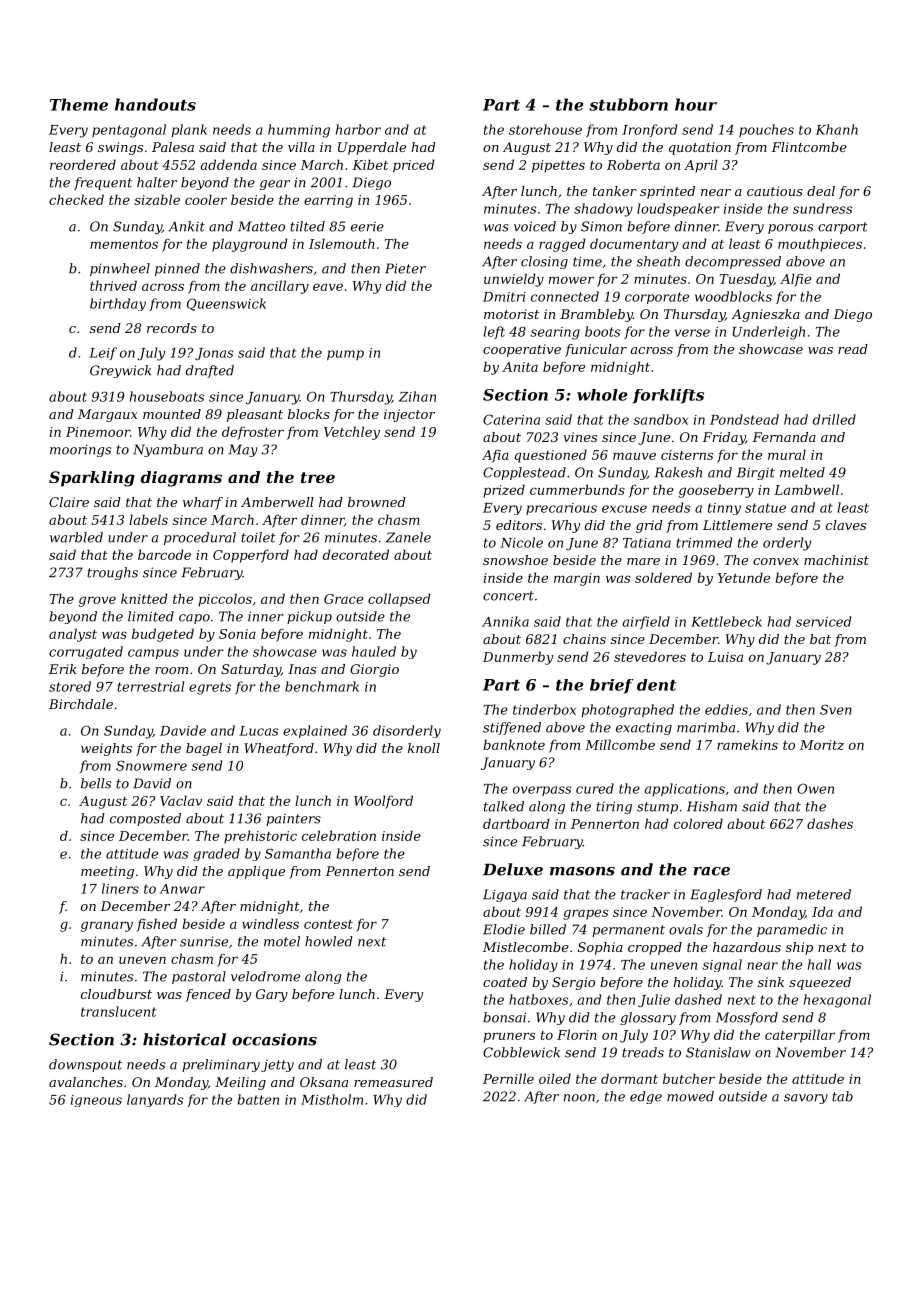 The height and width of the screenshot is (1308, 924). I want to click on dartboard, so click(516, 823).
